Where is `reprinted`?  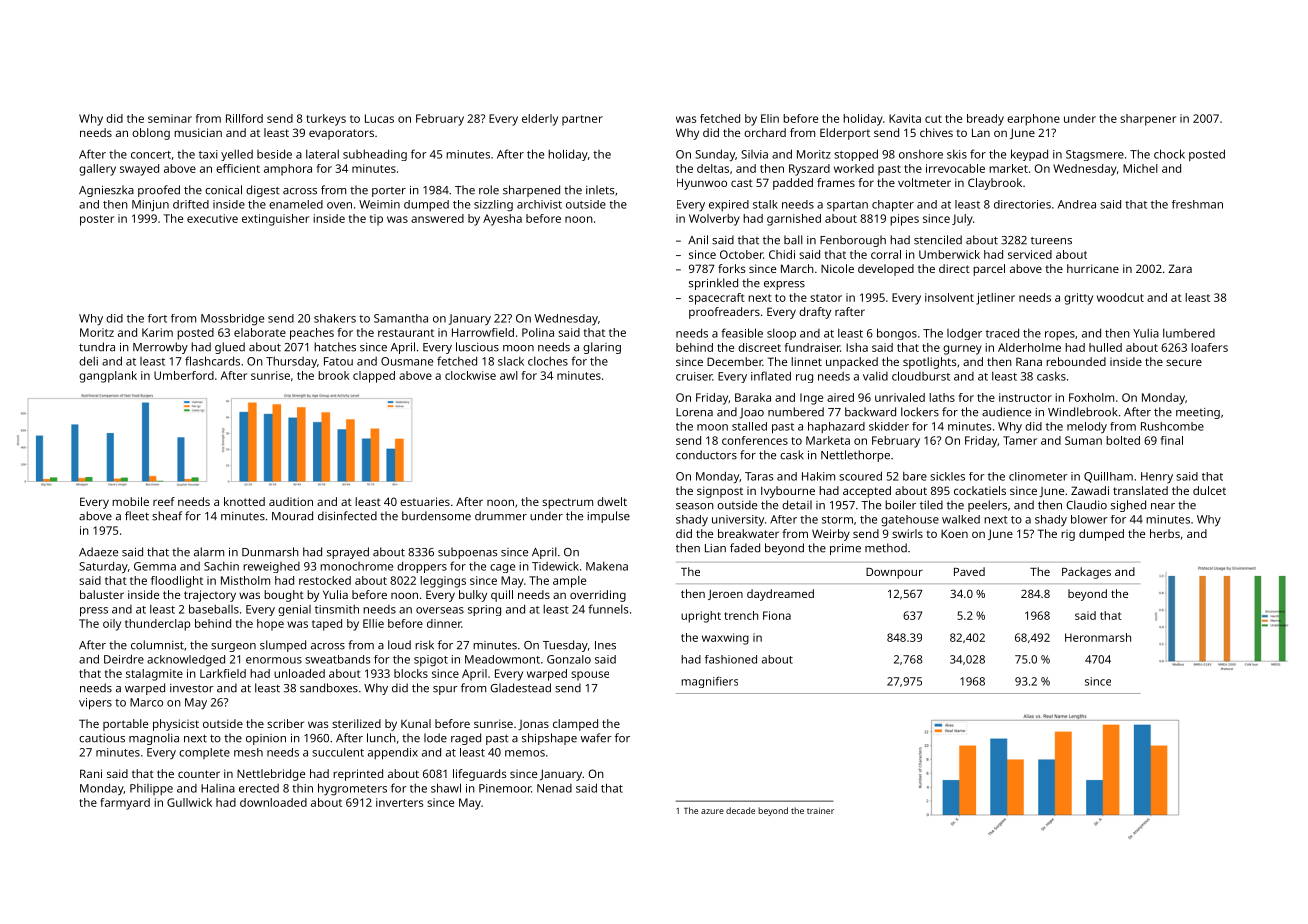 reprinted is located at coordinates (358, 775).
